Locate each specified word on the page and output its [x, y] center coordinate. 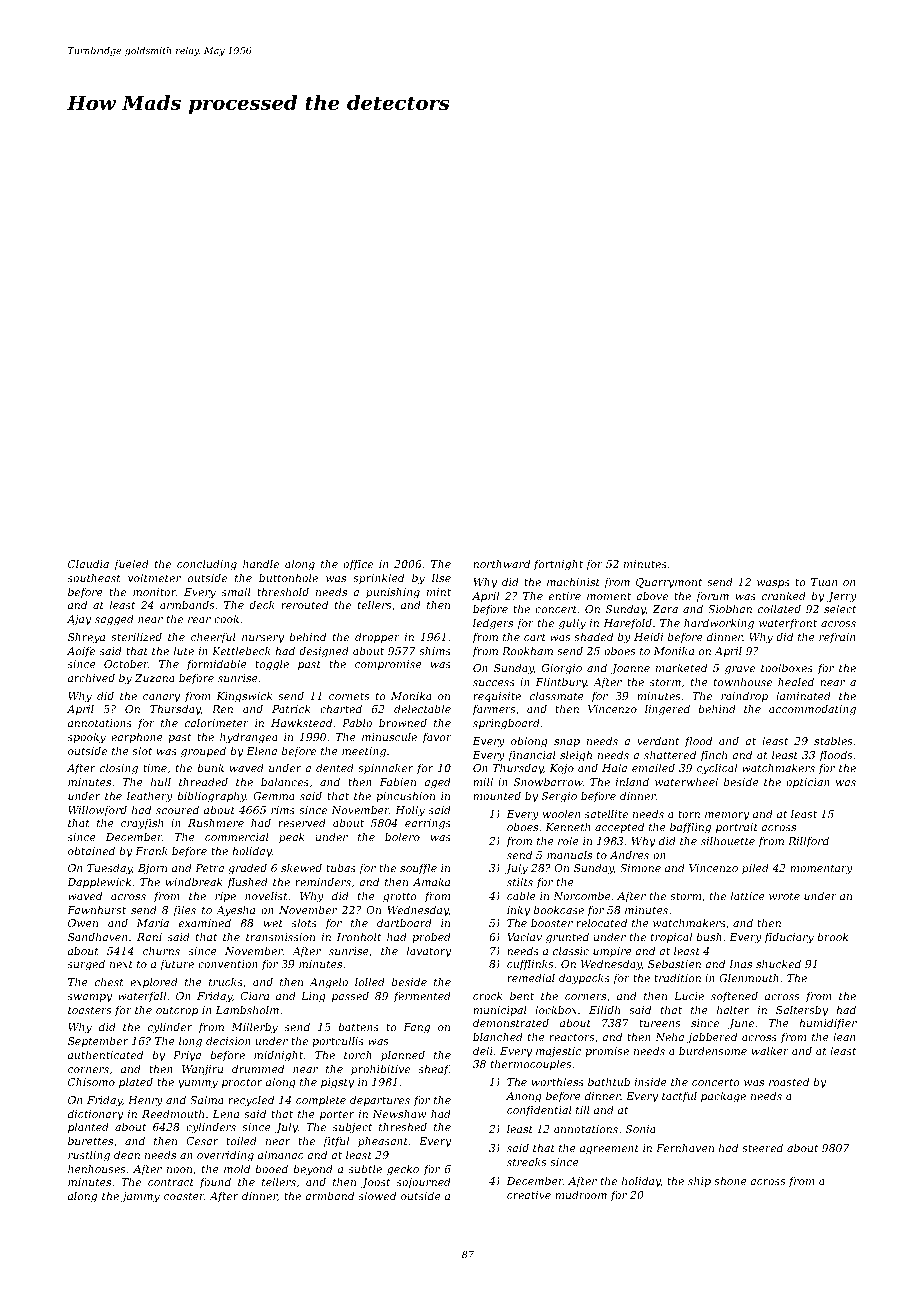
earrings [428, 824]
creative [529, 1195]
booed [271, 1168]
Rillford [808, 841]
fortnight [558, 565]
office [358, 565]
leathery [150, 797]
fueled [131, 564]
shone [730, 1180]
